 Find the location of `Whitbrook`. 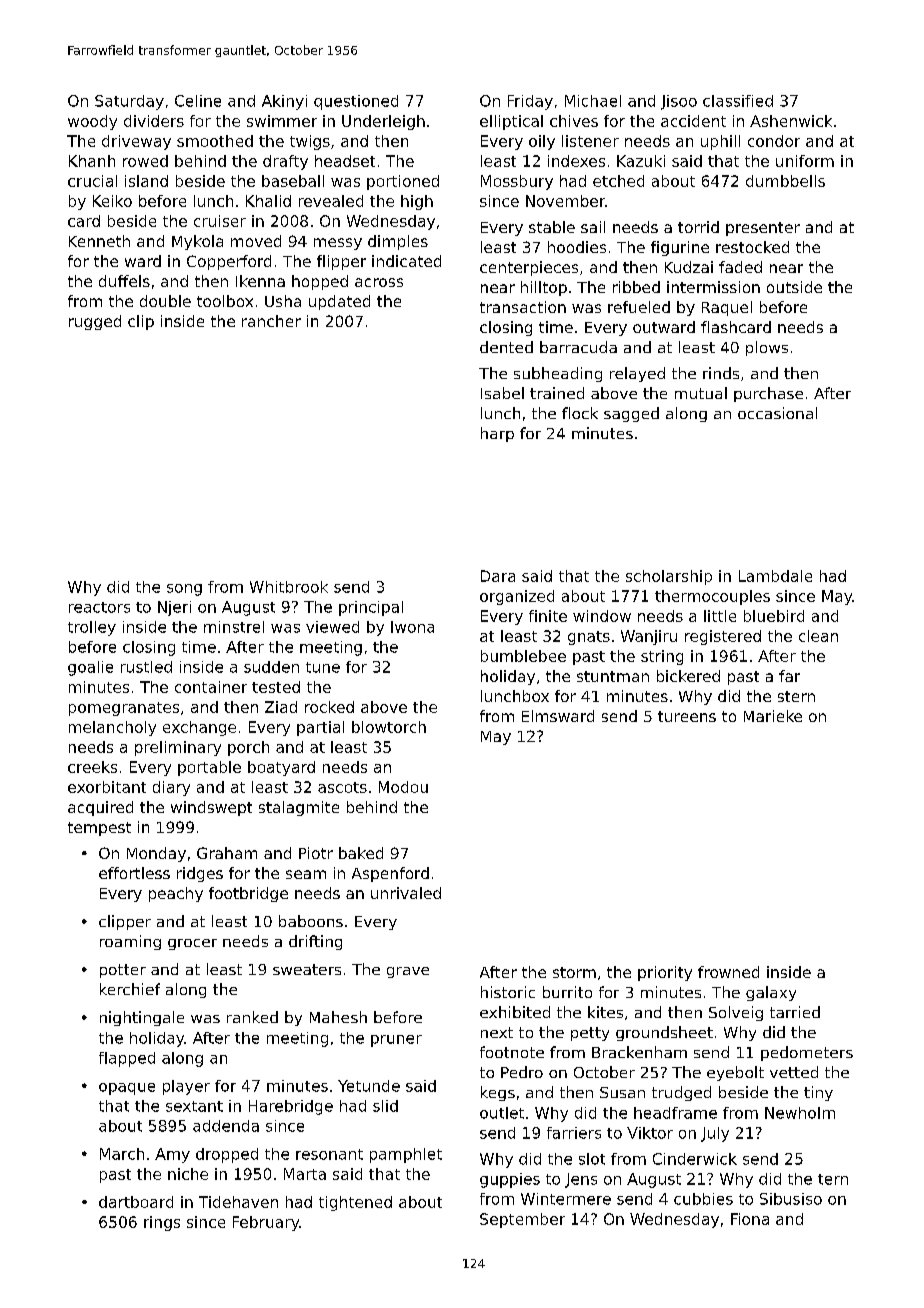

Whitbrook is located at coordinates (289, 587).
